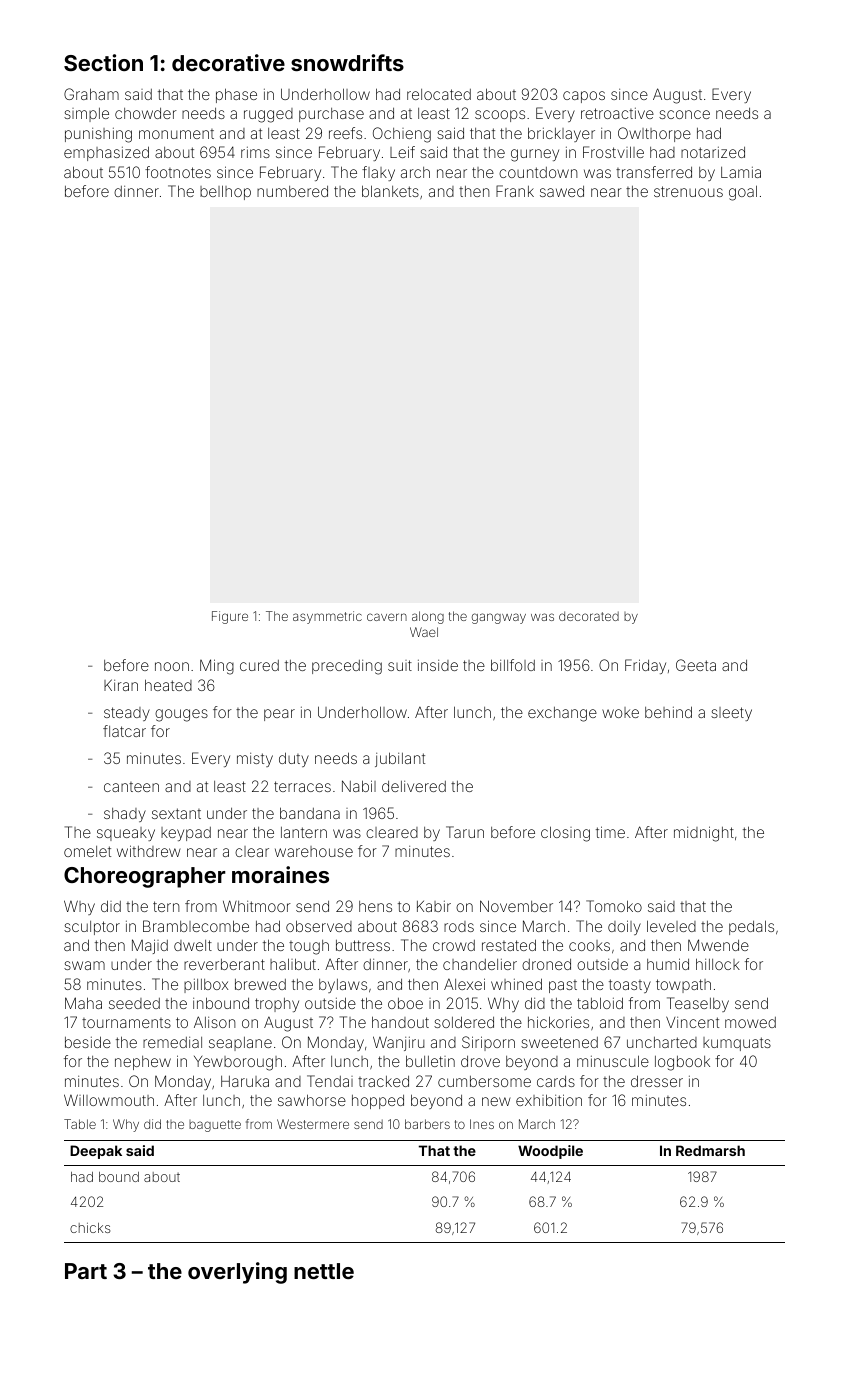  What do you see at coordinates (710, 1150) in the page?
I see `Redmarsh` at bounding box center [710, 1150].
